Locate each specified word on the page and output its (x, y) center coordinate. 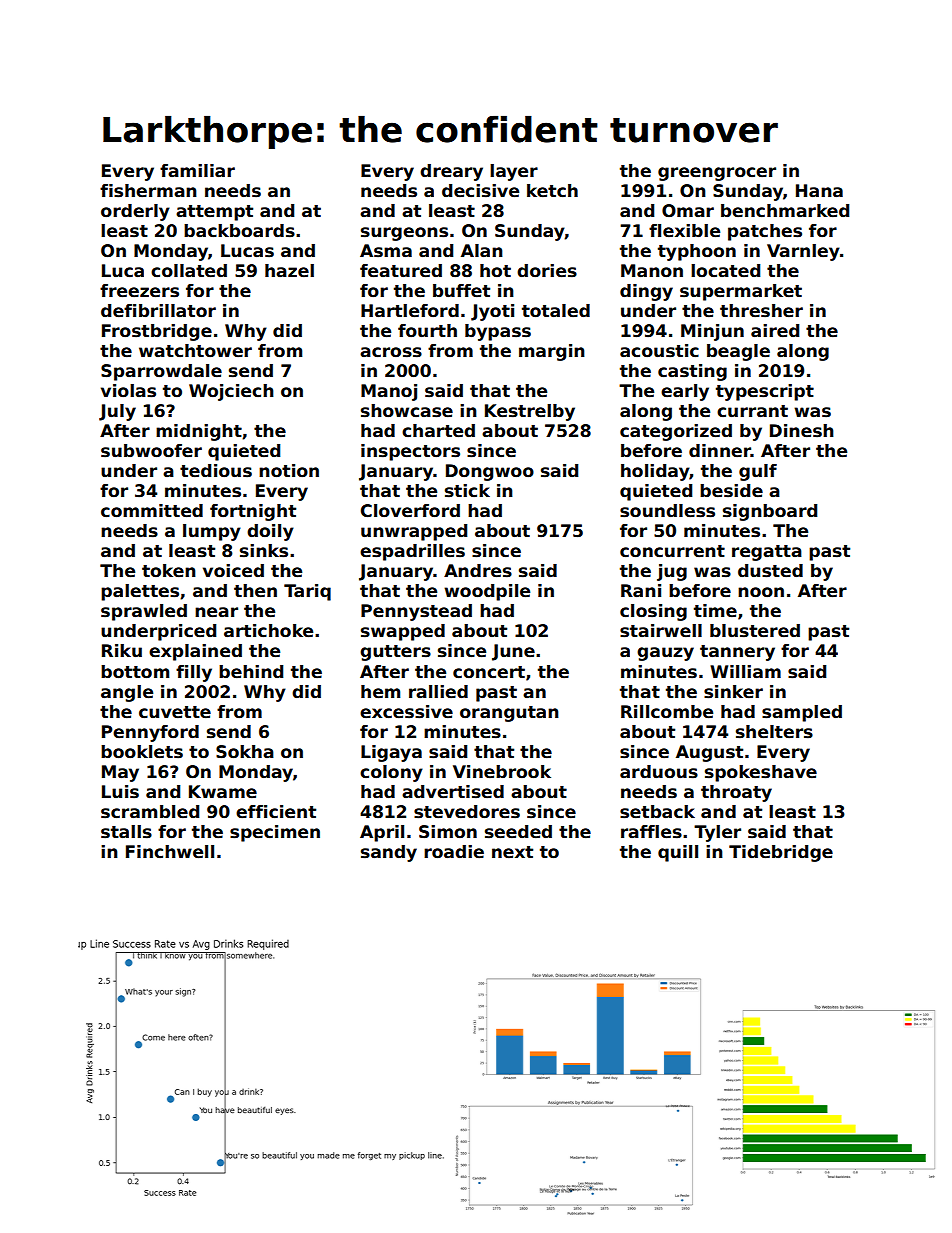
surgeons (404, 234)
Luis (120, 792)
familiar (197, 171)
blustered (755, 631)
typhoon (697, 252)
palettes (140, 592)
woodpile (487, 592)
